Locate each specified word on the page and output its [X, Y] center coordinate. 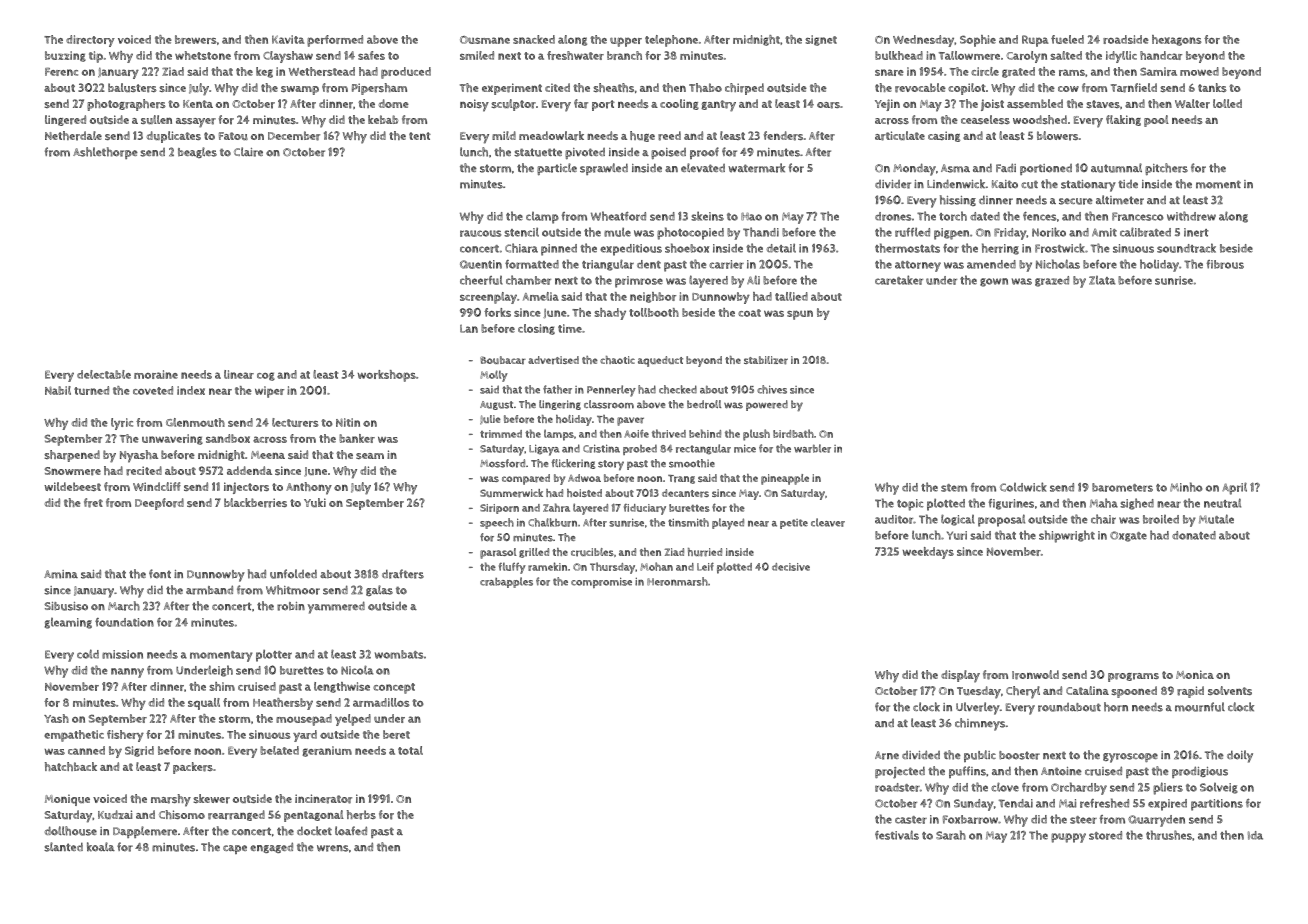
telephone [671, 41]
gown [994, 282]
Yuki [315, 502]
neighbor [653, 297]
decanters [685, 493]
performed [335, 41]
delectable [104, 374]
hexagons [1176, 40]
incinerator [323, 799]
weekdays [928, 553]
